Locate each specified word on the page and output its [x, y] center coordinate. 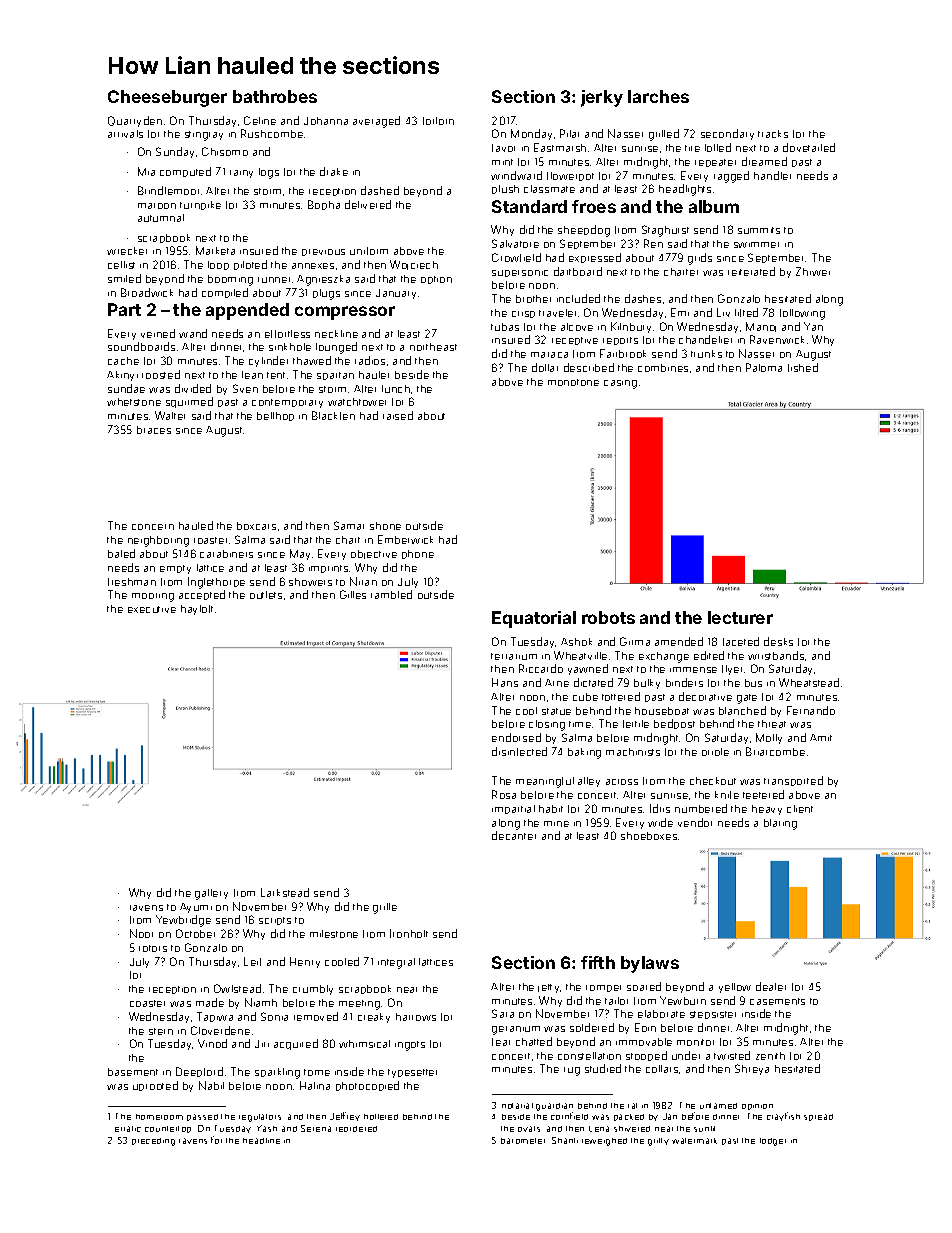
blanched [742, 710]
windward [516, 175]
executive [152, 609]
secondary [727, 134]
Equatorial [534, 619]
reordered [356, 1129]
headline [261, 1141]
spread [818, 1117]
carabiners [226, 554]
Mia [146, 171]
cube [585, 697]
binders [684, 682]
